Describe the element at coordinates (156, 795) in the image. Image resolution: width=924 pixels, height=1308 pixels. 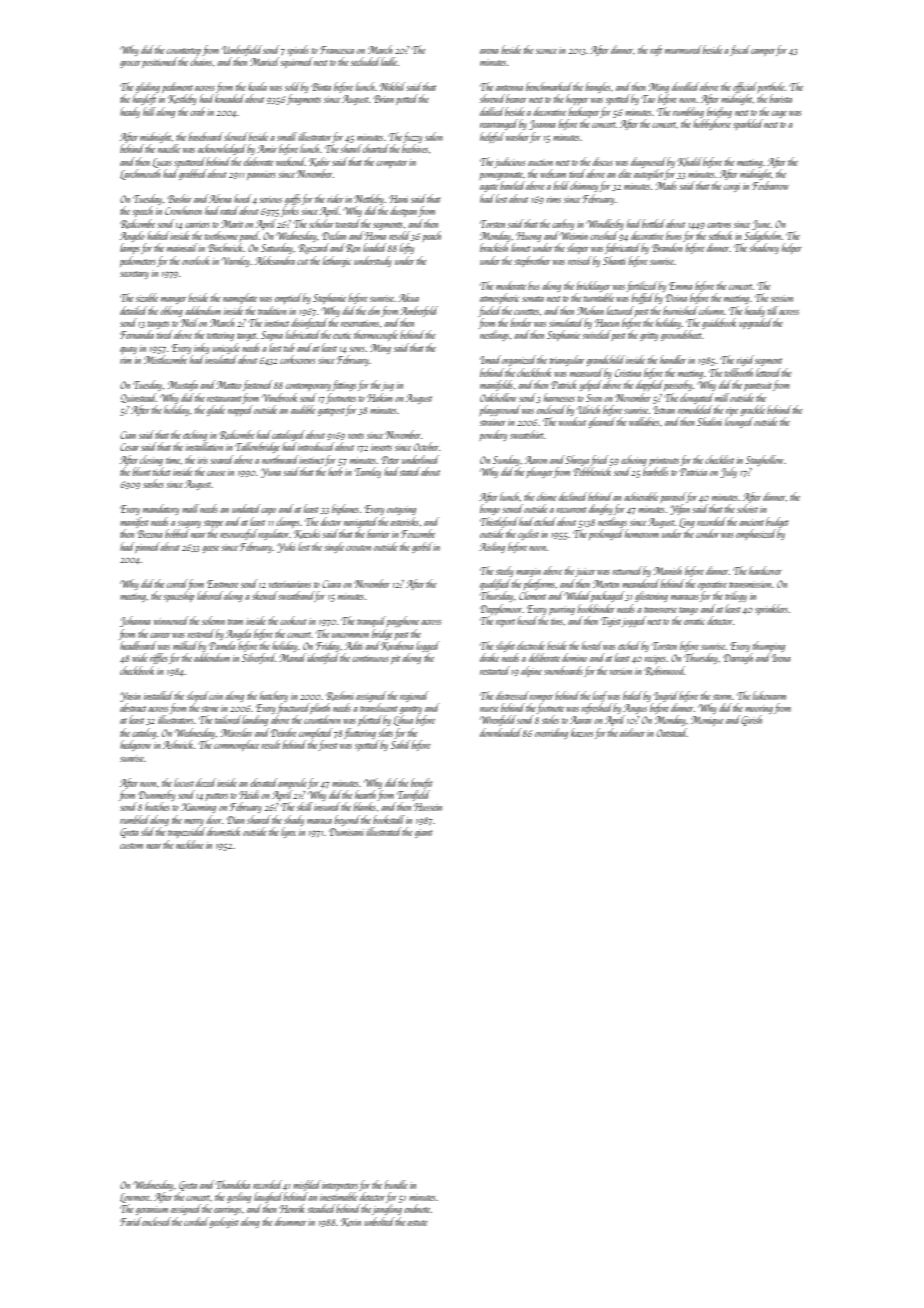
I see `Dunmerby` at that location.
